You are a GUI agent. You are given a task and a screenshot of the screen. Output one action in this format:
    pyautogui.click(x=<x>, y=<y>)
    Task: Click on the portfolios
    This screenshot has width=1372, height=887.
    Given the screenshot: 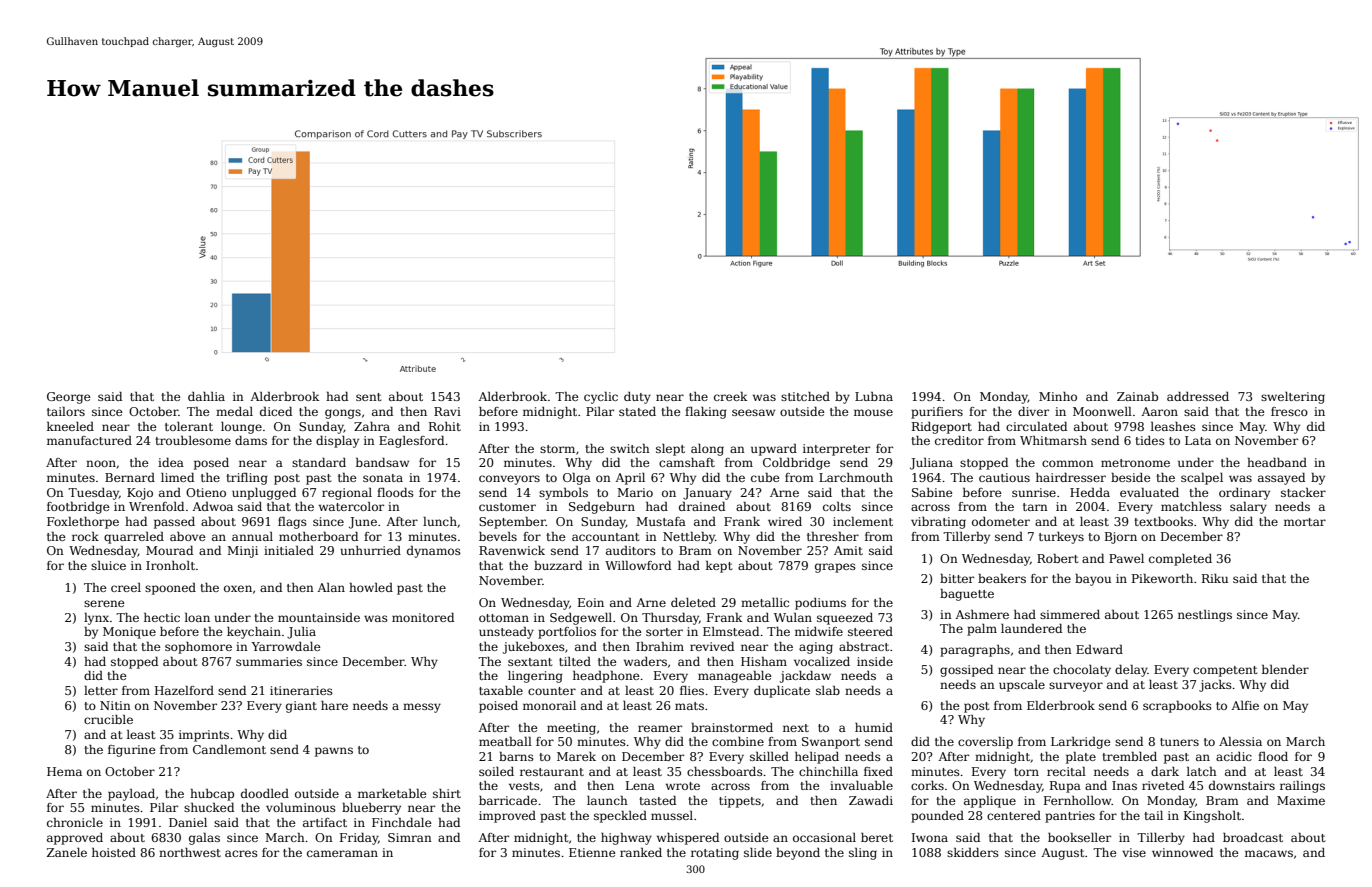 What is the action you would take?
    pyautogui.click(x=567, y=633)
